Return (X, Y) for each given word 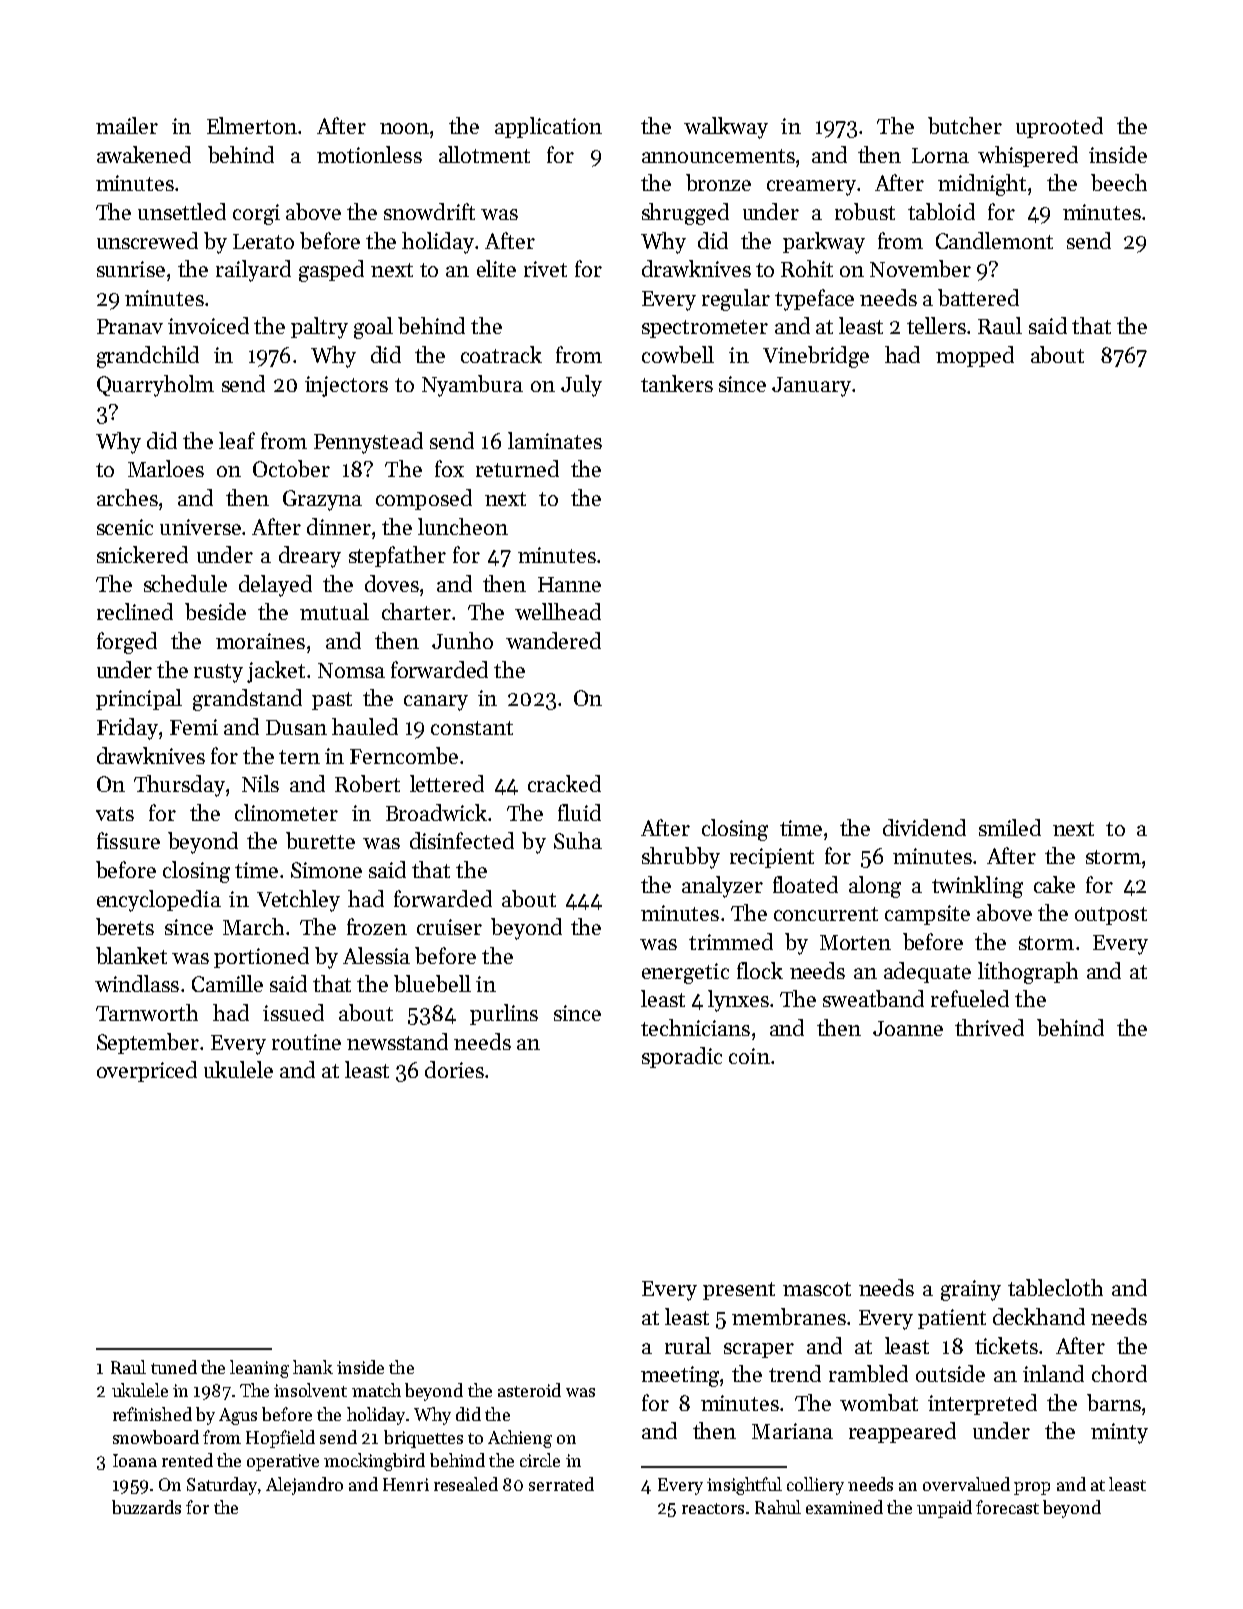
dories (454, 1069)
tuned (174, 1367)
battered (978, 297)
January (811, 387)
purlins (504, 1014)
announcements (718, 156)
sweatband (873, 998)
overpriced (147, 1071)
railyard (253, 271)
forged (127, 643)
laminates (555, 440)
